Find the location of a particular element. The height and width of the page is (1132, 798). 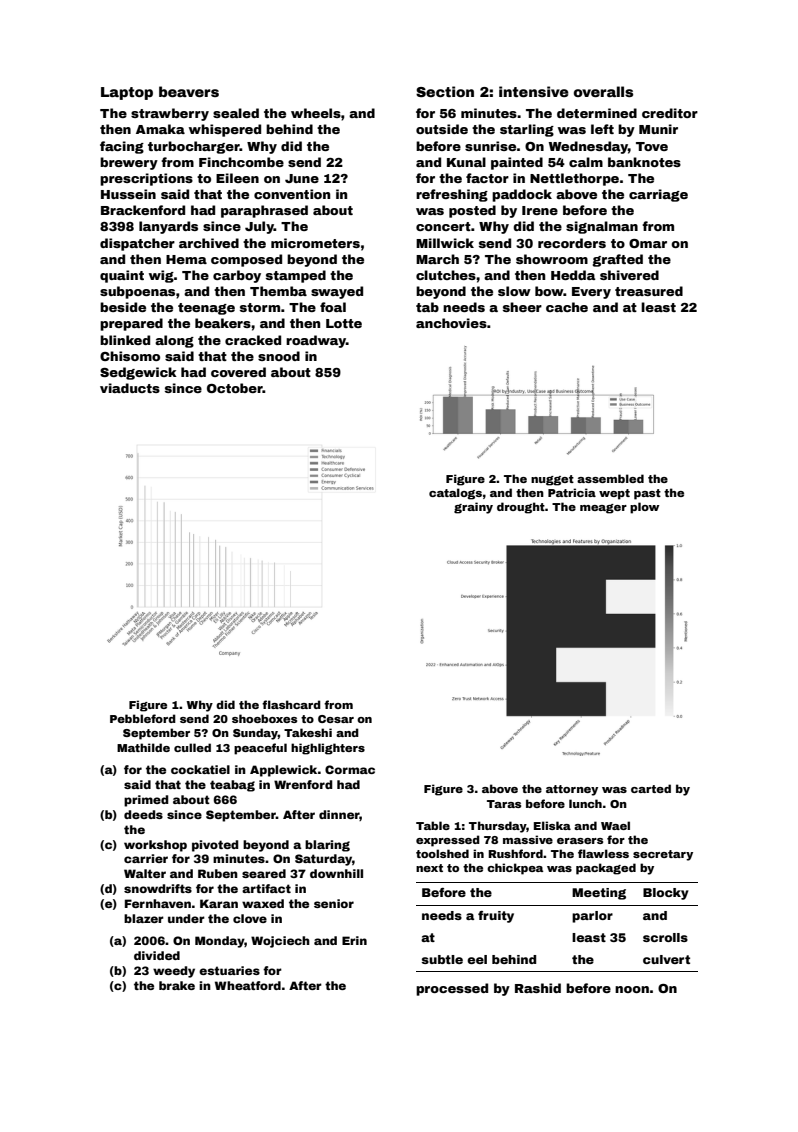

past is located at coordinates (647, 494).
